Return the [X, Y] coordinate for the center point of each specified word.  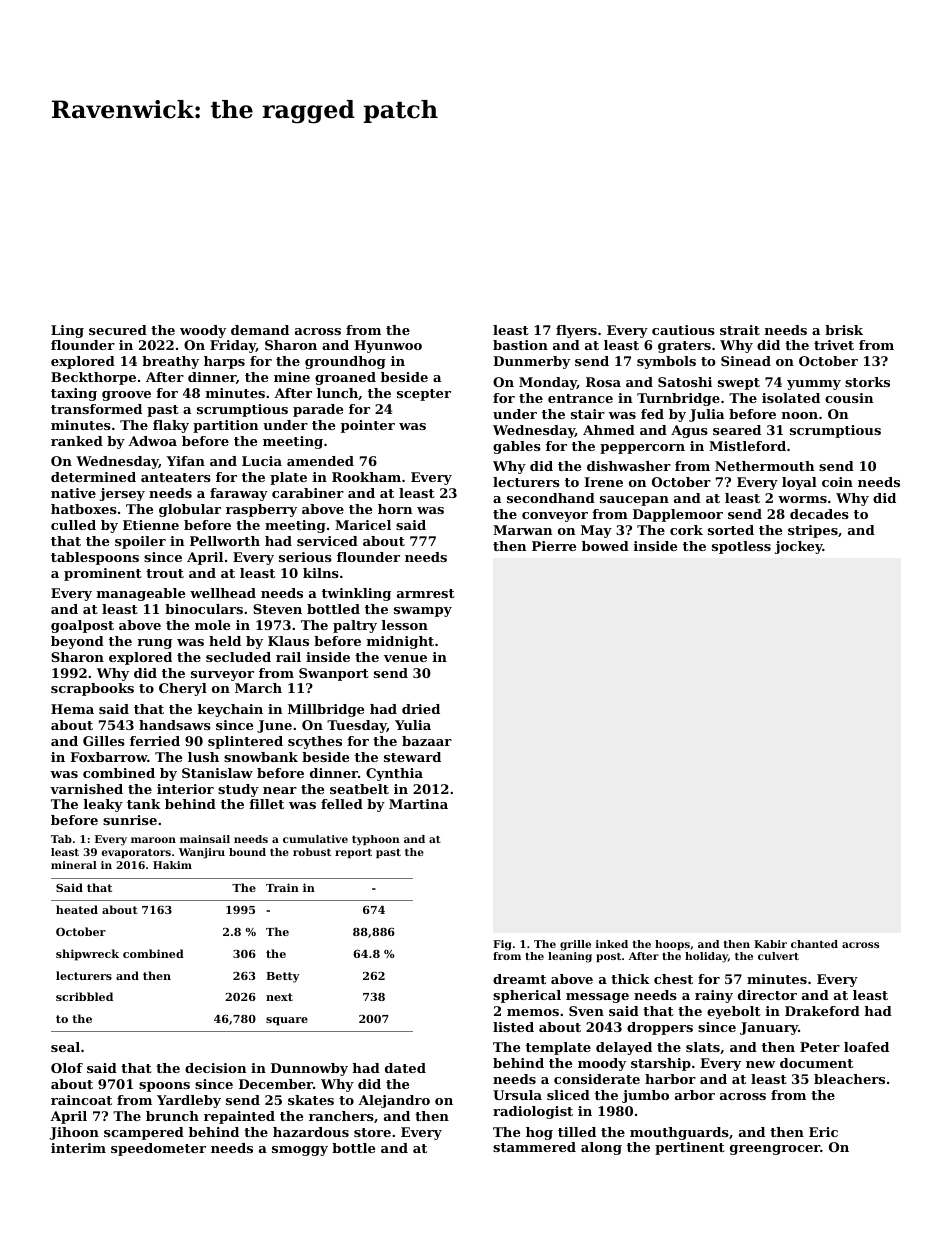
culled [73, 525]
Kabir [770, 944]
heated [77, 909]
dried [421, 709]
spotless [741, 547]
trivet [834, 345]
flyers [576, 331]
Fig [502, 945]
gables [517, 447]
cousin [849, 398]
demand [260, 330]
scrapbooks [92, 689]
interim [78, 1148]
